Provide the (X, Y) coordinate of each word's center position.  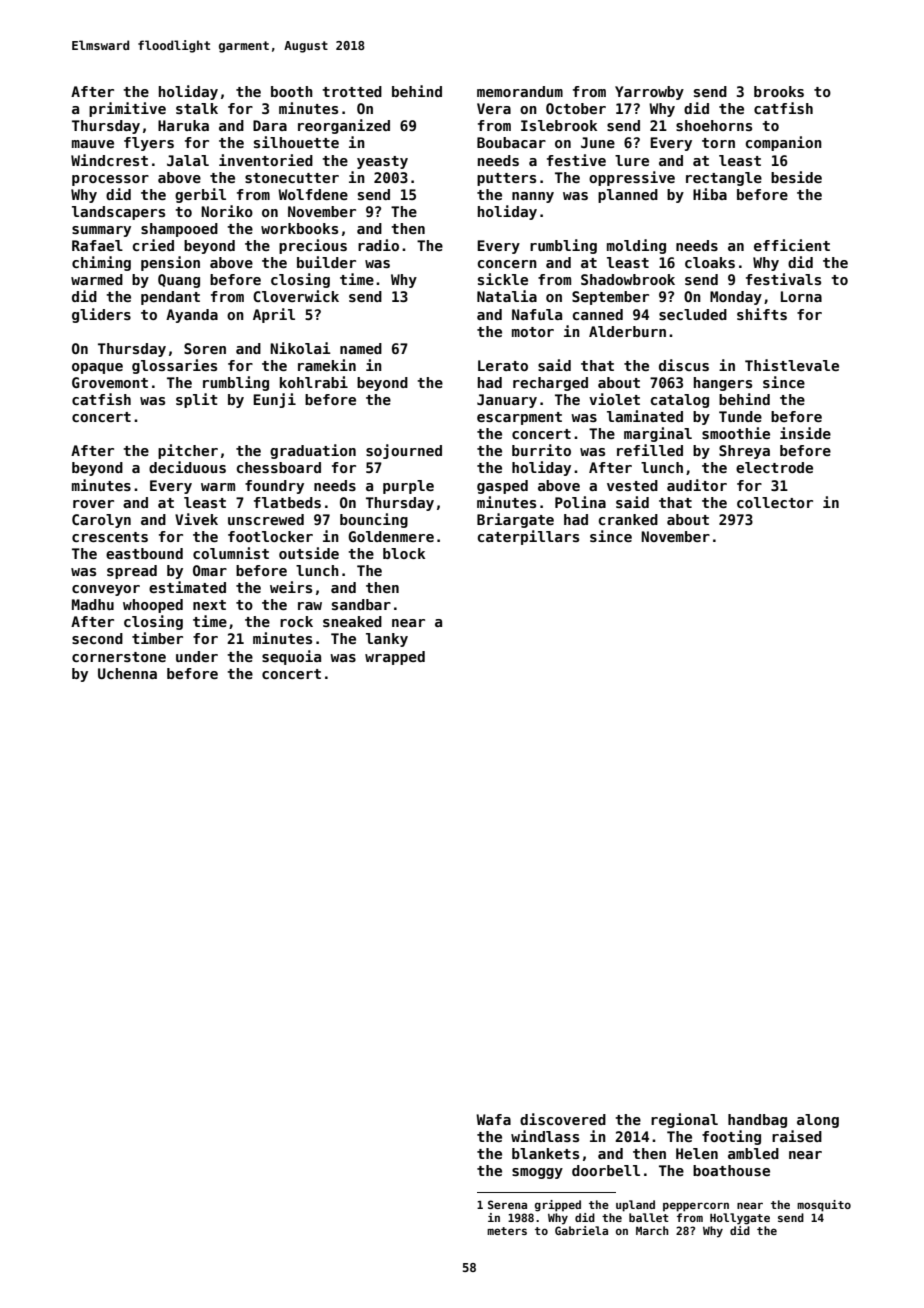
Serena (507, 1204)
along (818, 1121)
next (209, 605)
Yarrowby (649, 93)
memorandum (520, 91)
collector (775, 502)
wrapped (395, 658)
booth (292, 91)
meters (507, 1231)
